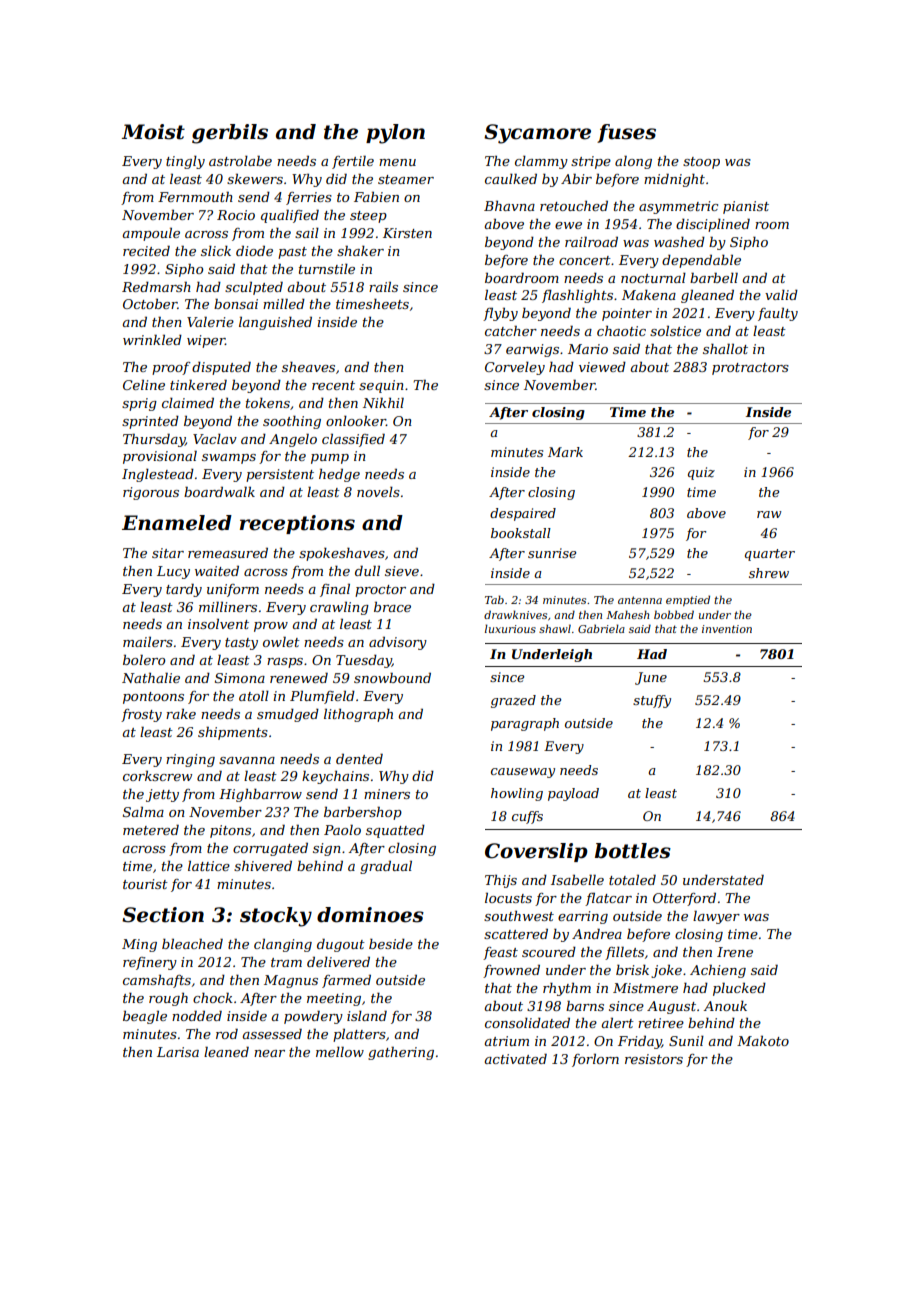 The height and width of the image is (1314, 924). Describe the element at coordinates (272, 1033) in the image. I see `assessed` at that location.
